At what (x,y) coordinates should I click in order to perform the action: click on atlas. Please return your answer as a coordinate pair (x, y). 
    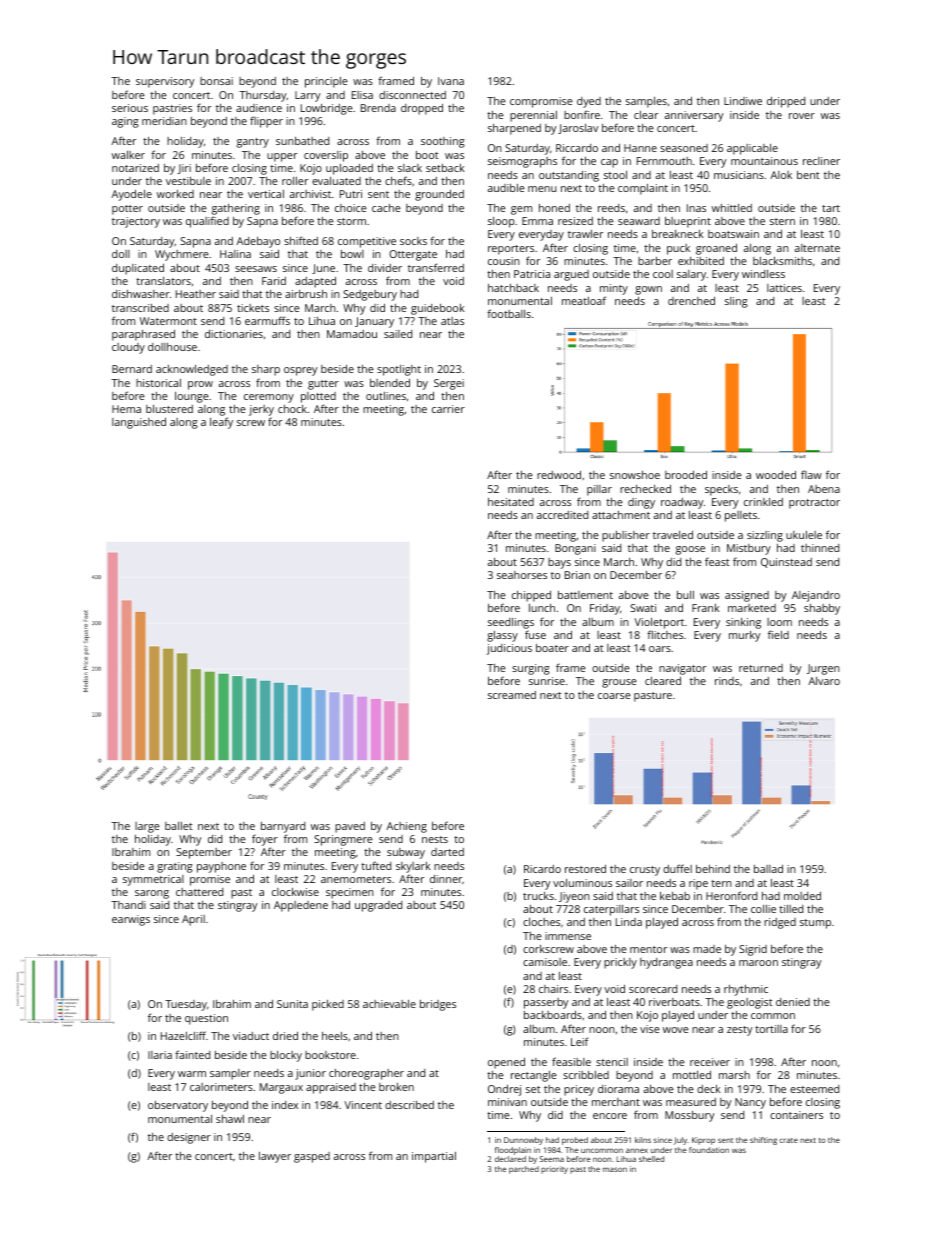
    Looking at the image, I should click on (452, 321).
